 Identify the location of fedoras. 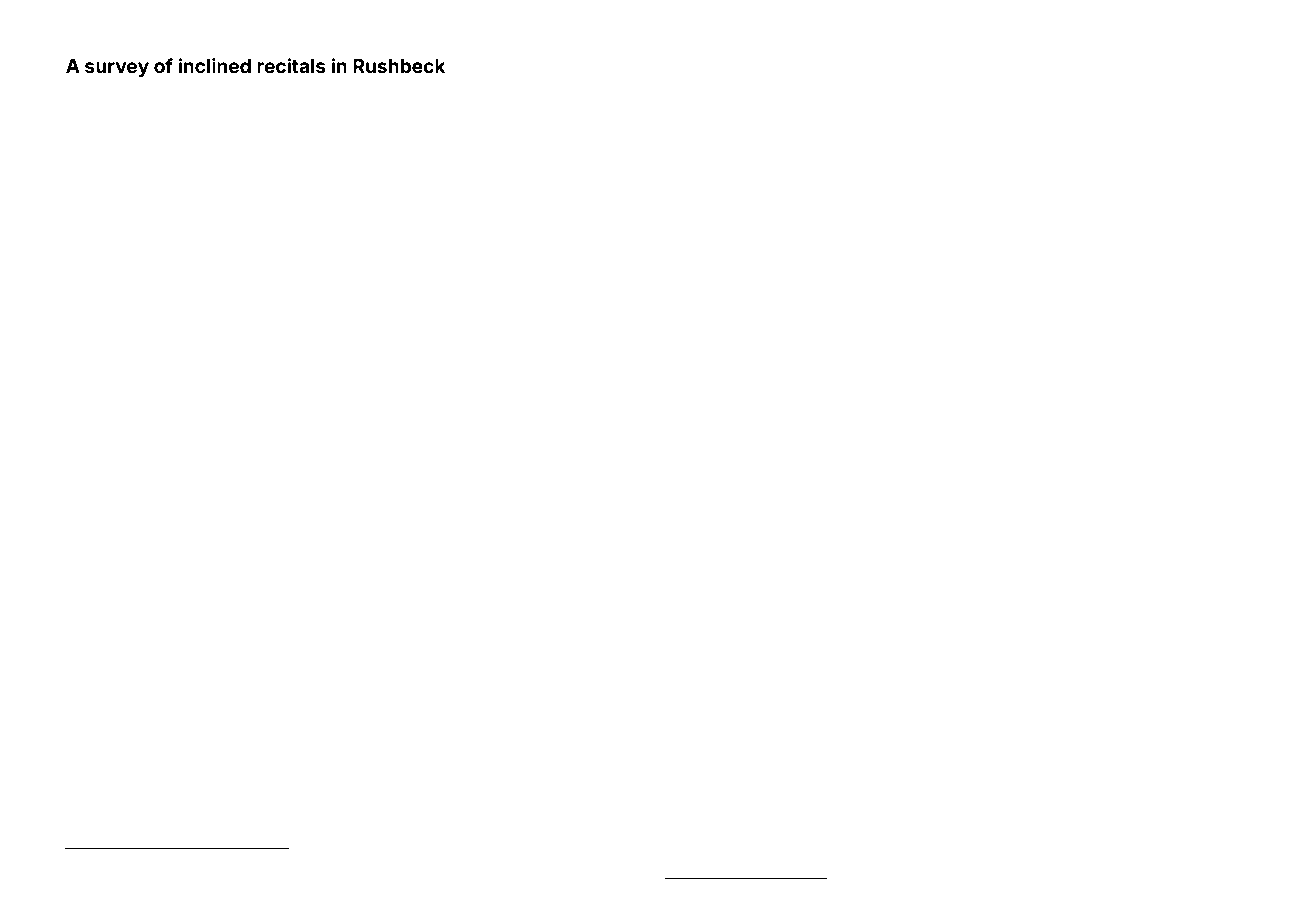
(1207, 492).
